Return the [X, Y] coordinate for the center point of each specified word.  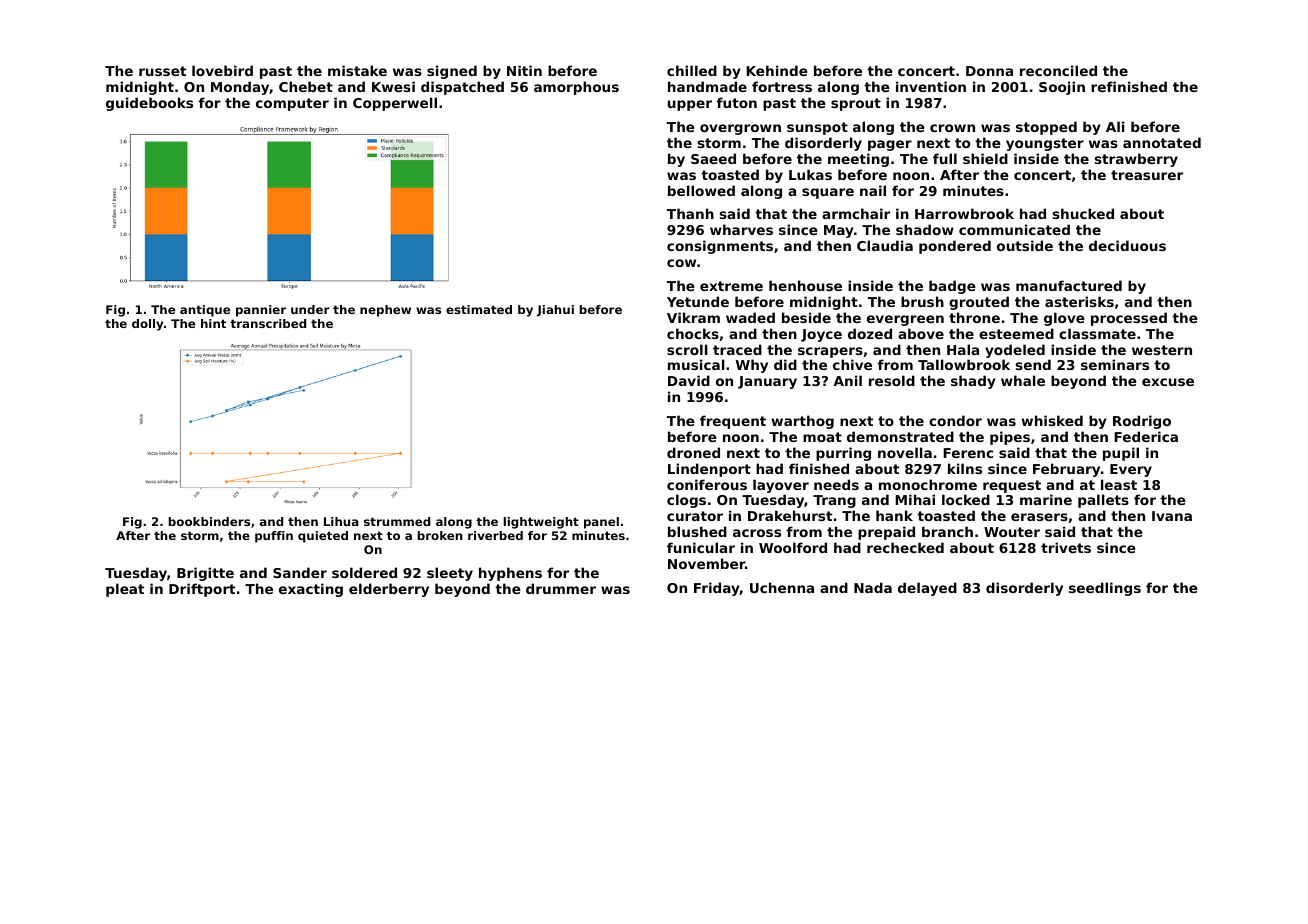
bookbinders [209, 521]
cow [681, 263]
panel [601, 523]
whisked [1052, 420]
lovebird [222, 70]
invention [931, 86]
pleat [125, 590]
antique [205, 311]
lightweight [541, 523]
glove [1064, 319]
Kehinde [777, 70]
